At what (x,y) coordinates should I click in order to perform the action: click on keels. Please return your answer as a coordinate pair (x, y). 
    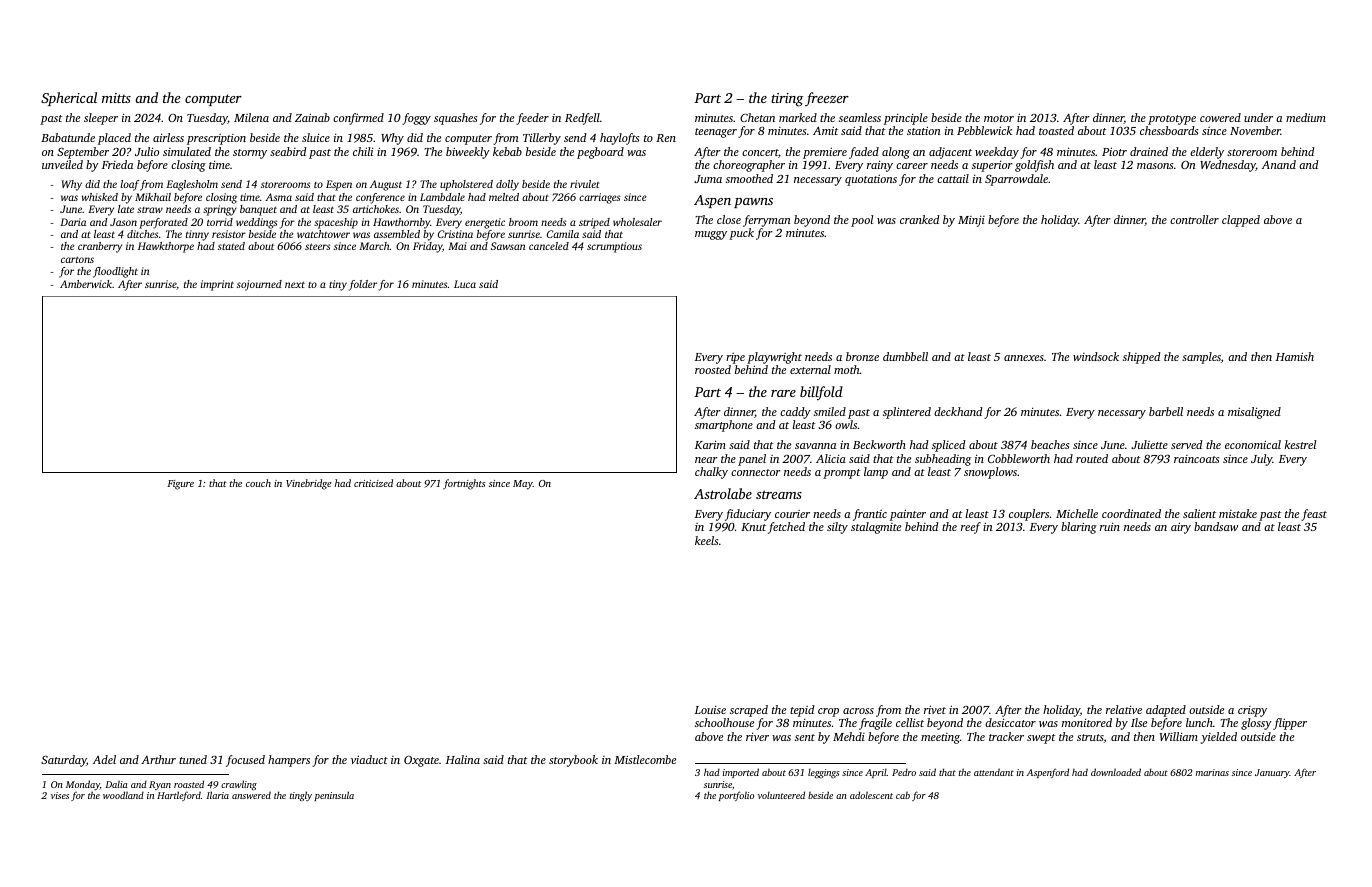
    Looking at the image, I should click on (707, 540).
